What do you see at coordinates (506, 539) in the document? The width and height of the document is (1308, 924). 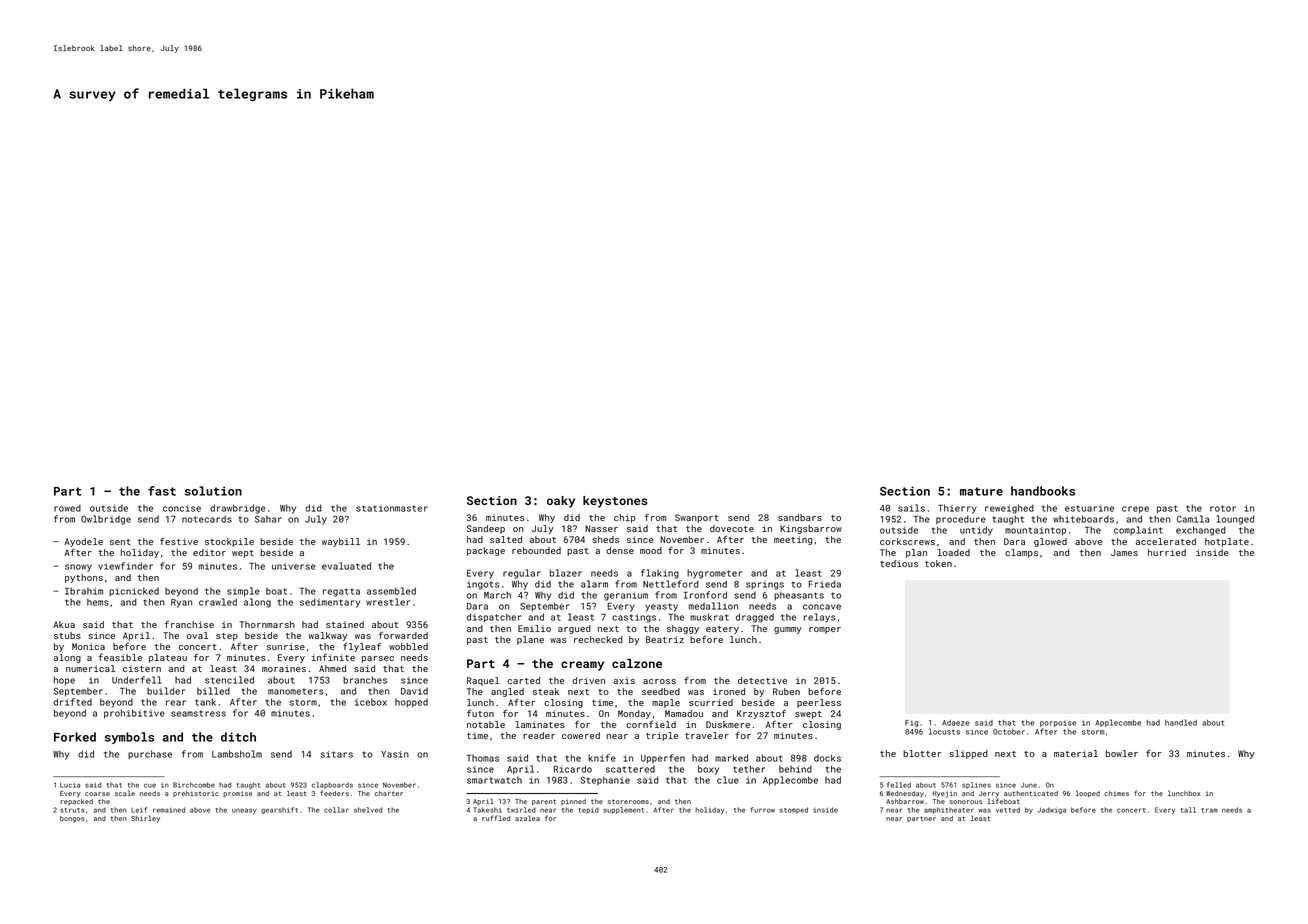 I see `salted` at bounding box center [506, 539].
